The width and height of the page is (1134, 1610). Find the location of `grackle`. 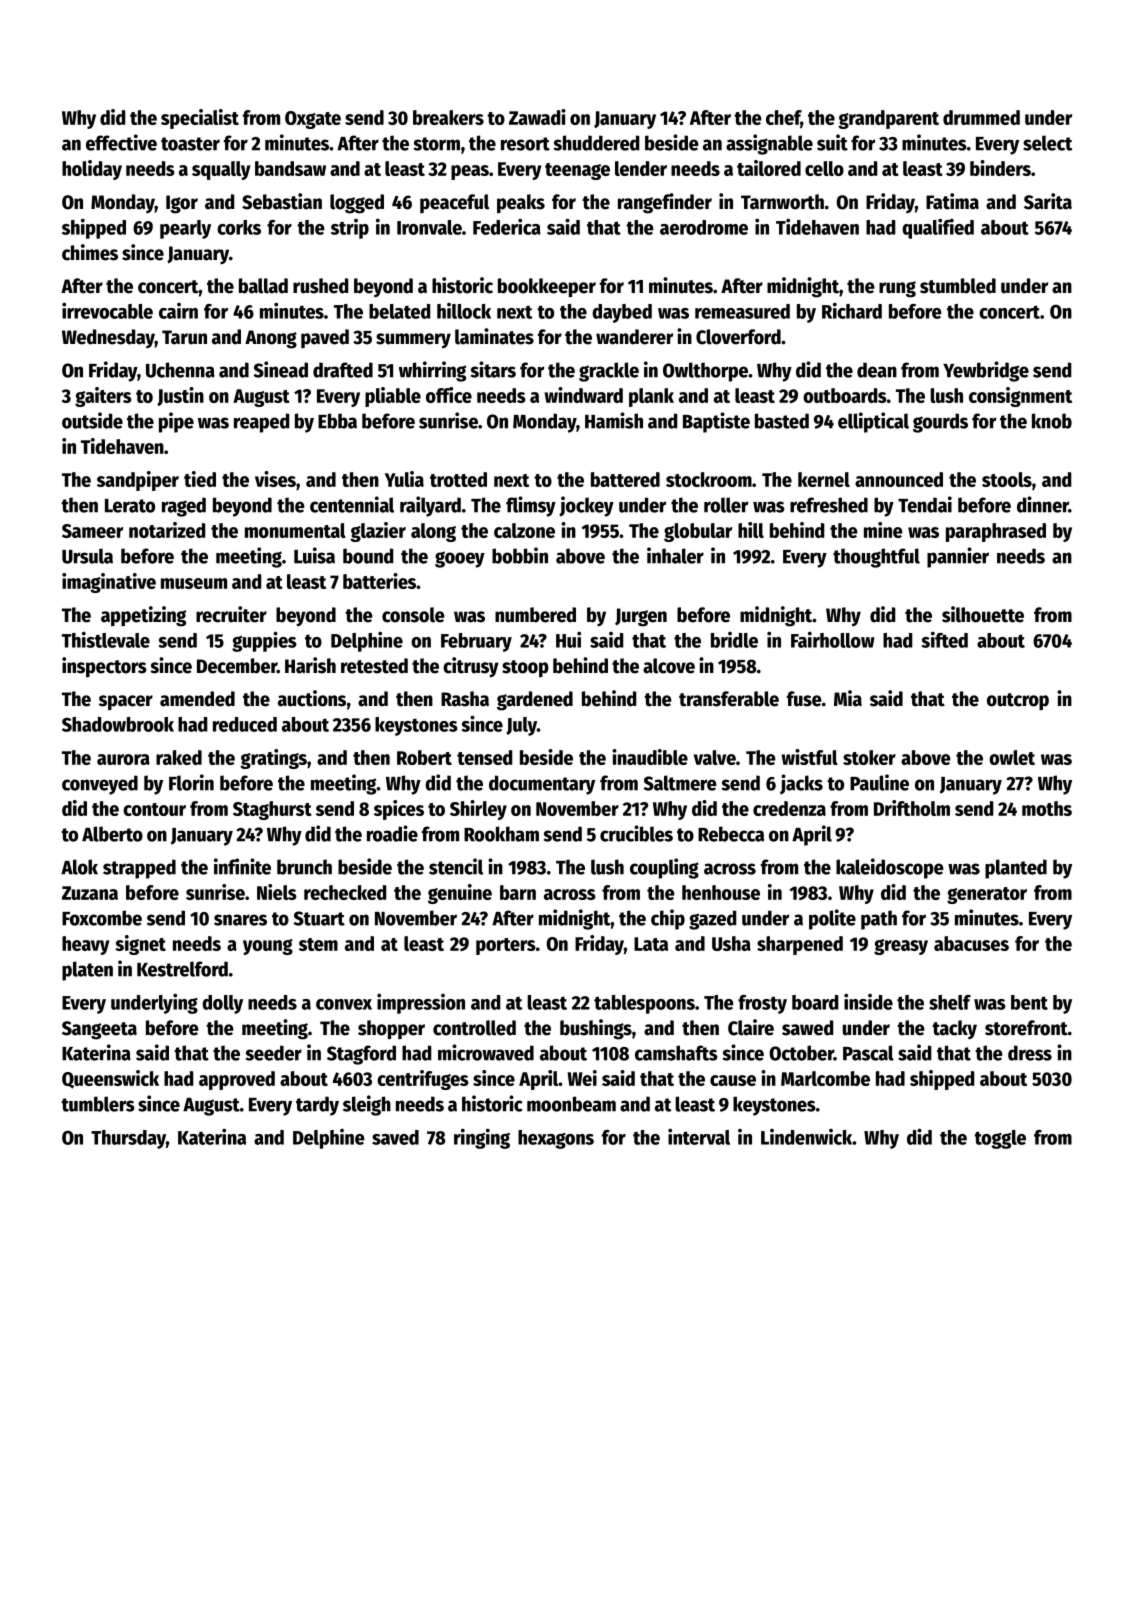

grackle is located at coordinates (609, 372).
